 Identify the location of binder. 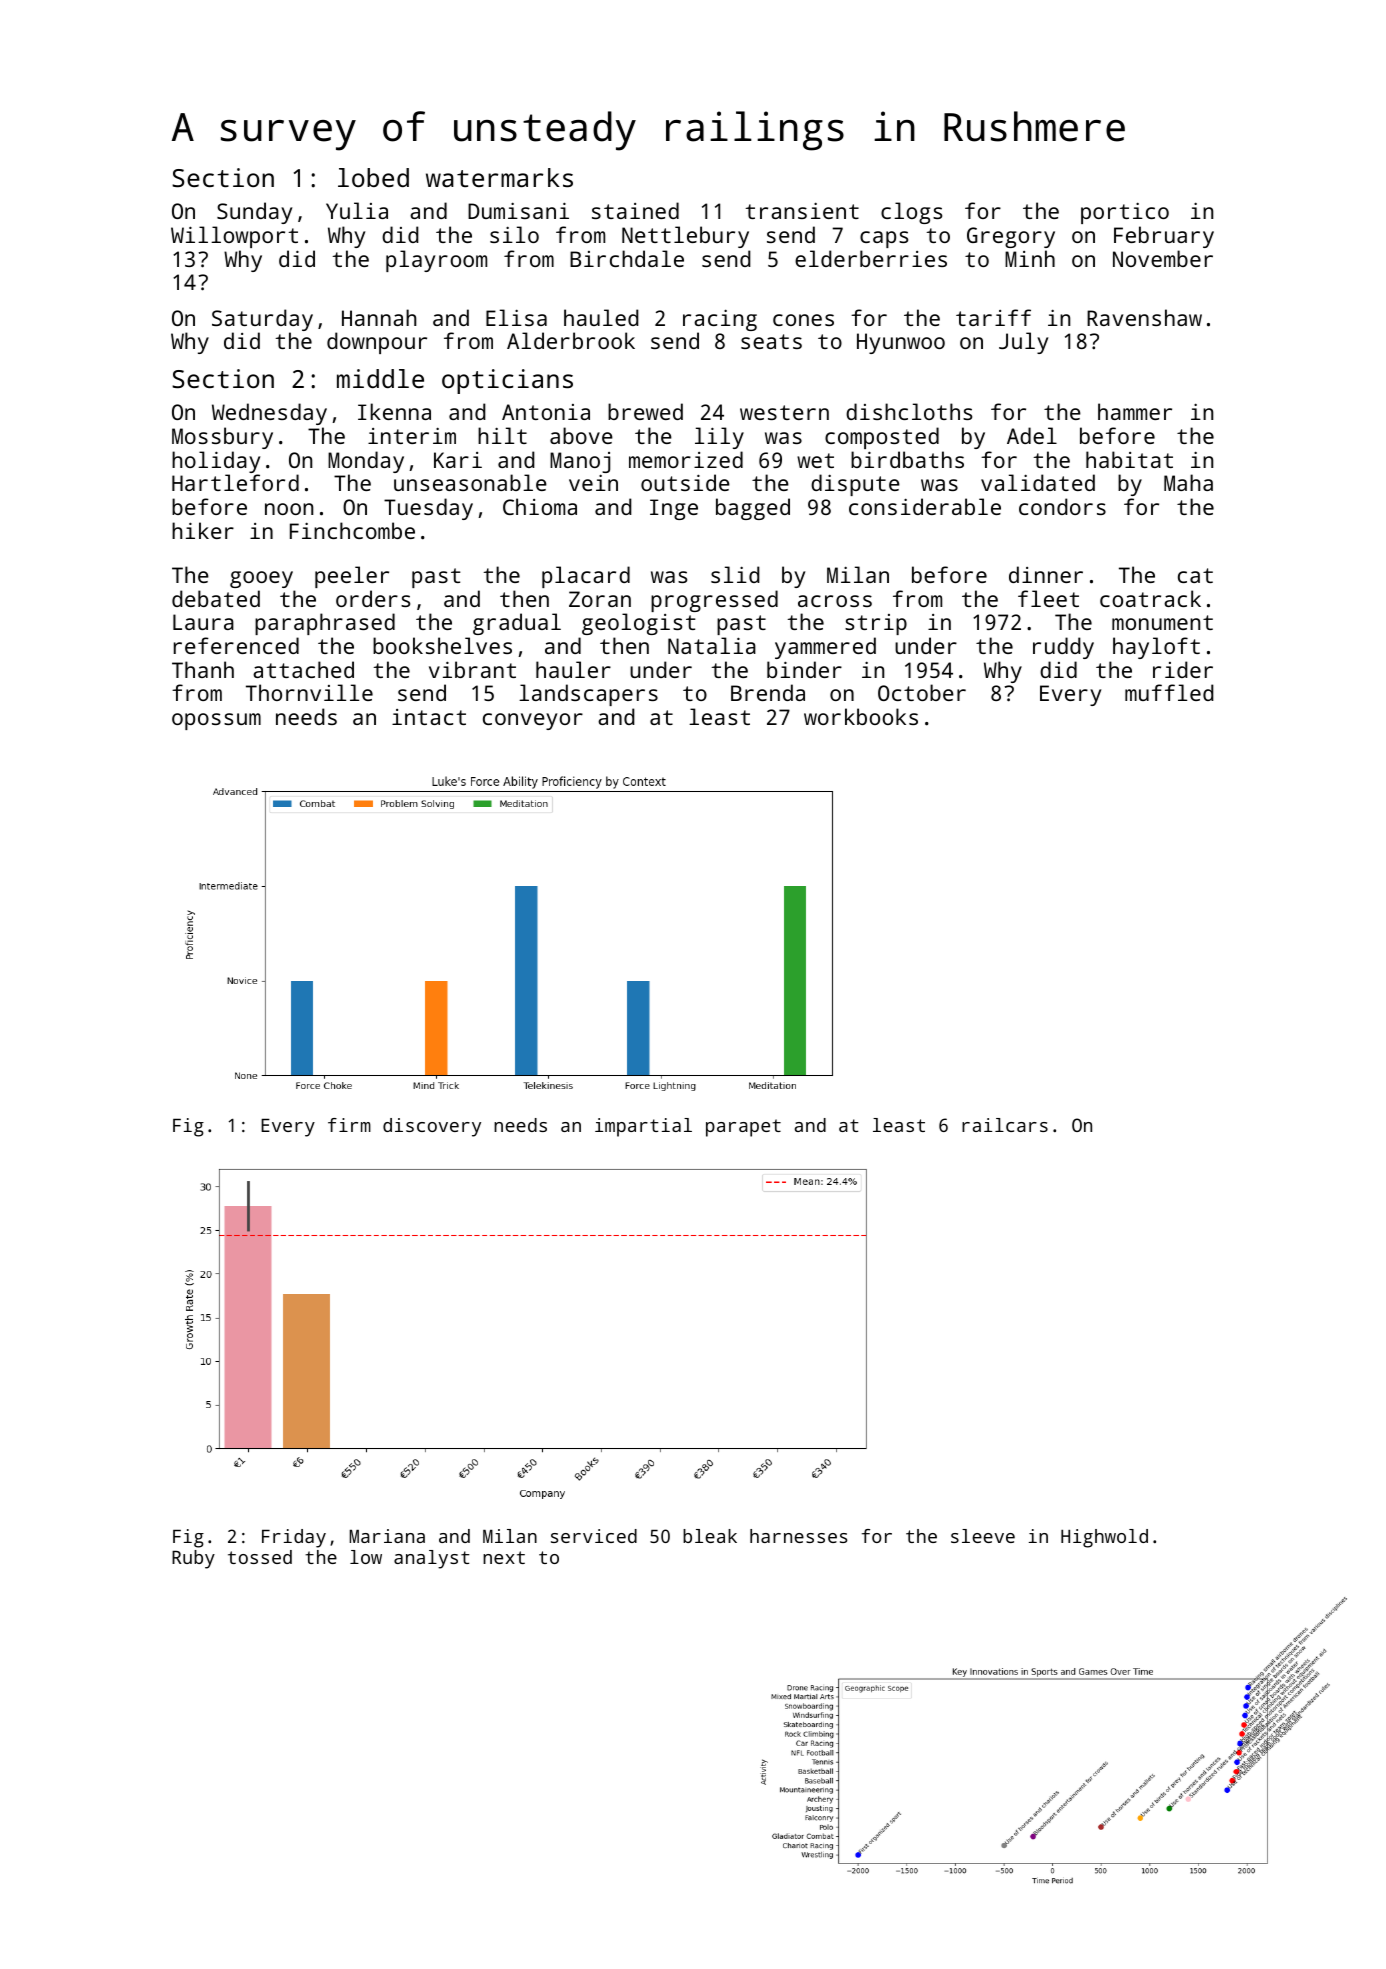
(804, 669).
